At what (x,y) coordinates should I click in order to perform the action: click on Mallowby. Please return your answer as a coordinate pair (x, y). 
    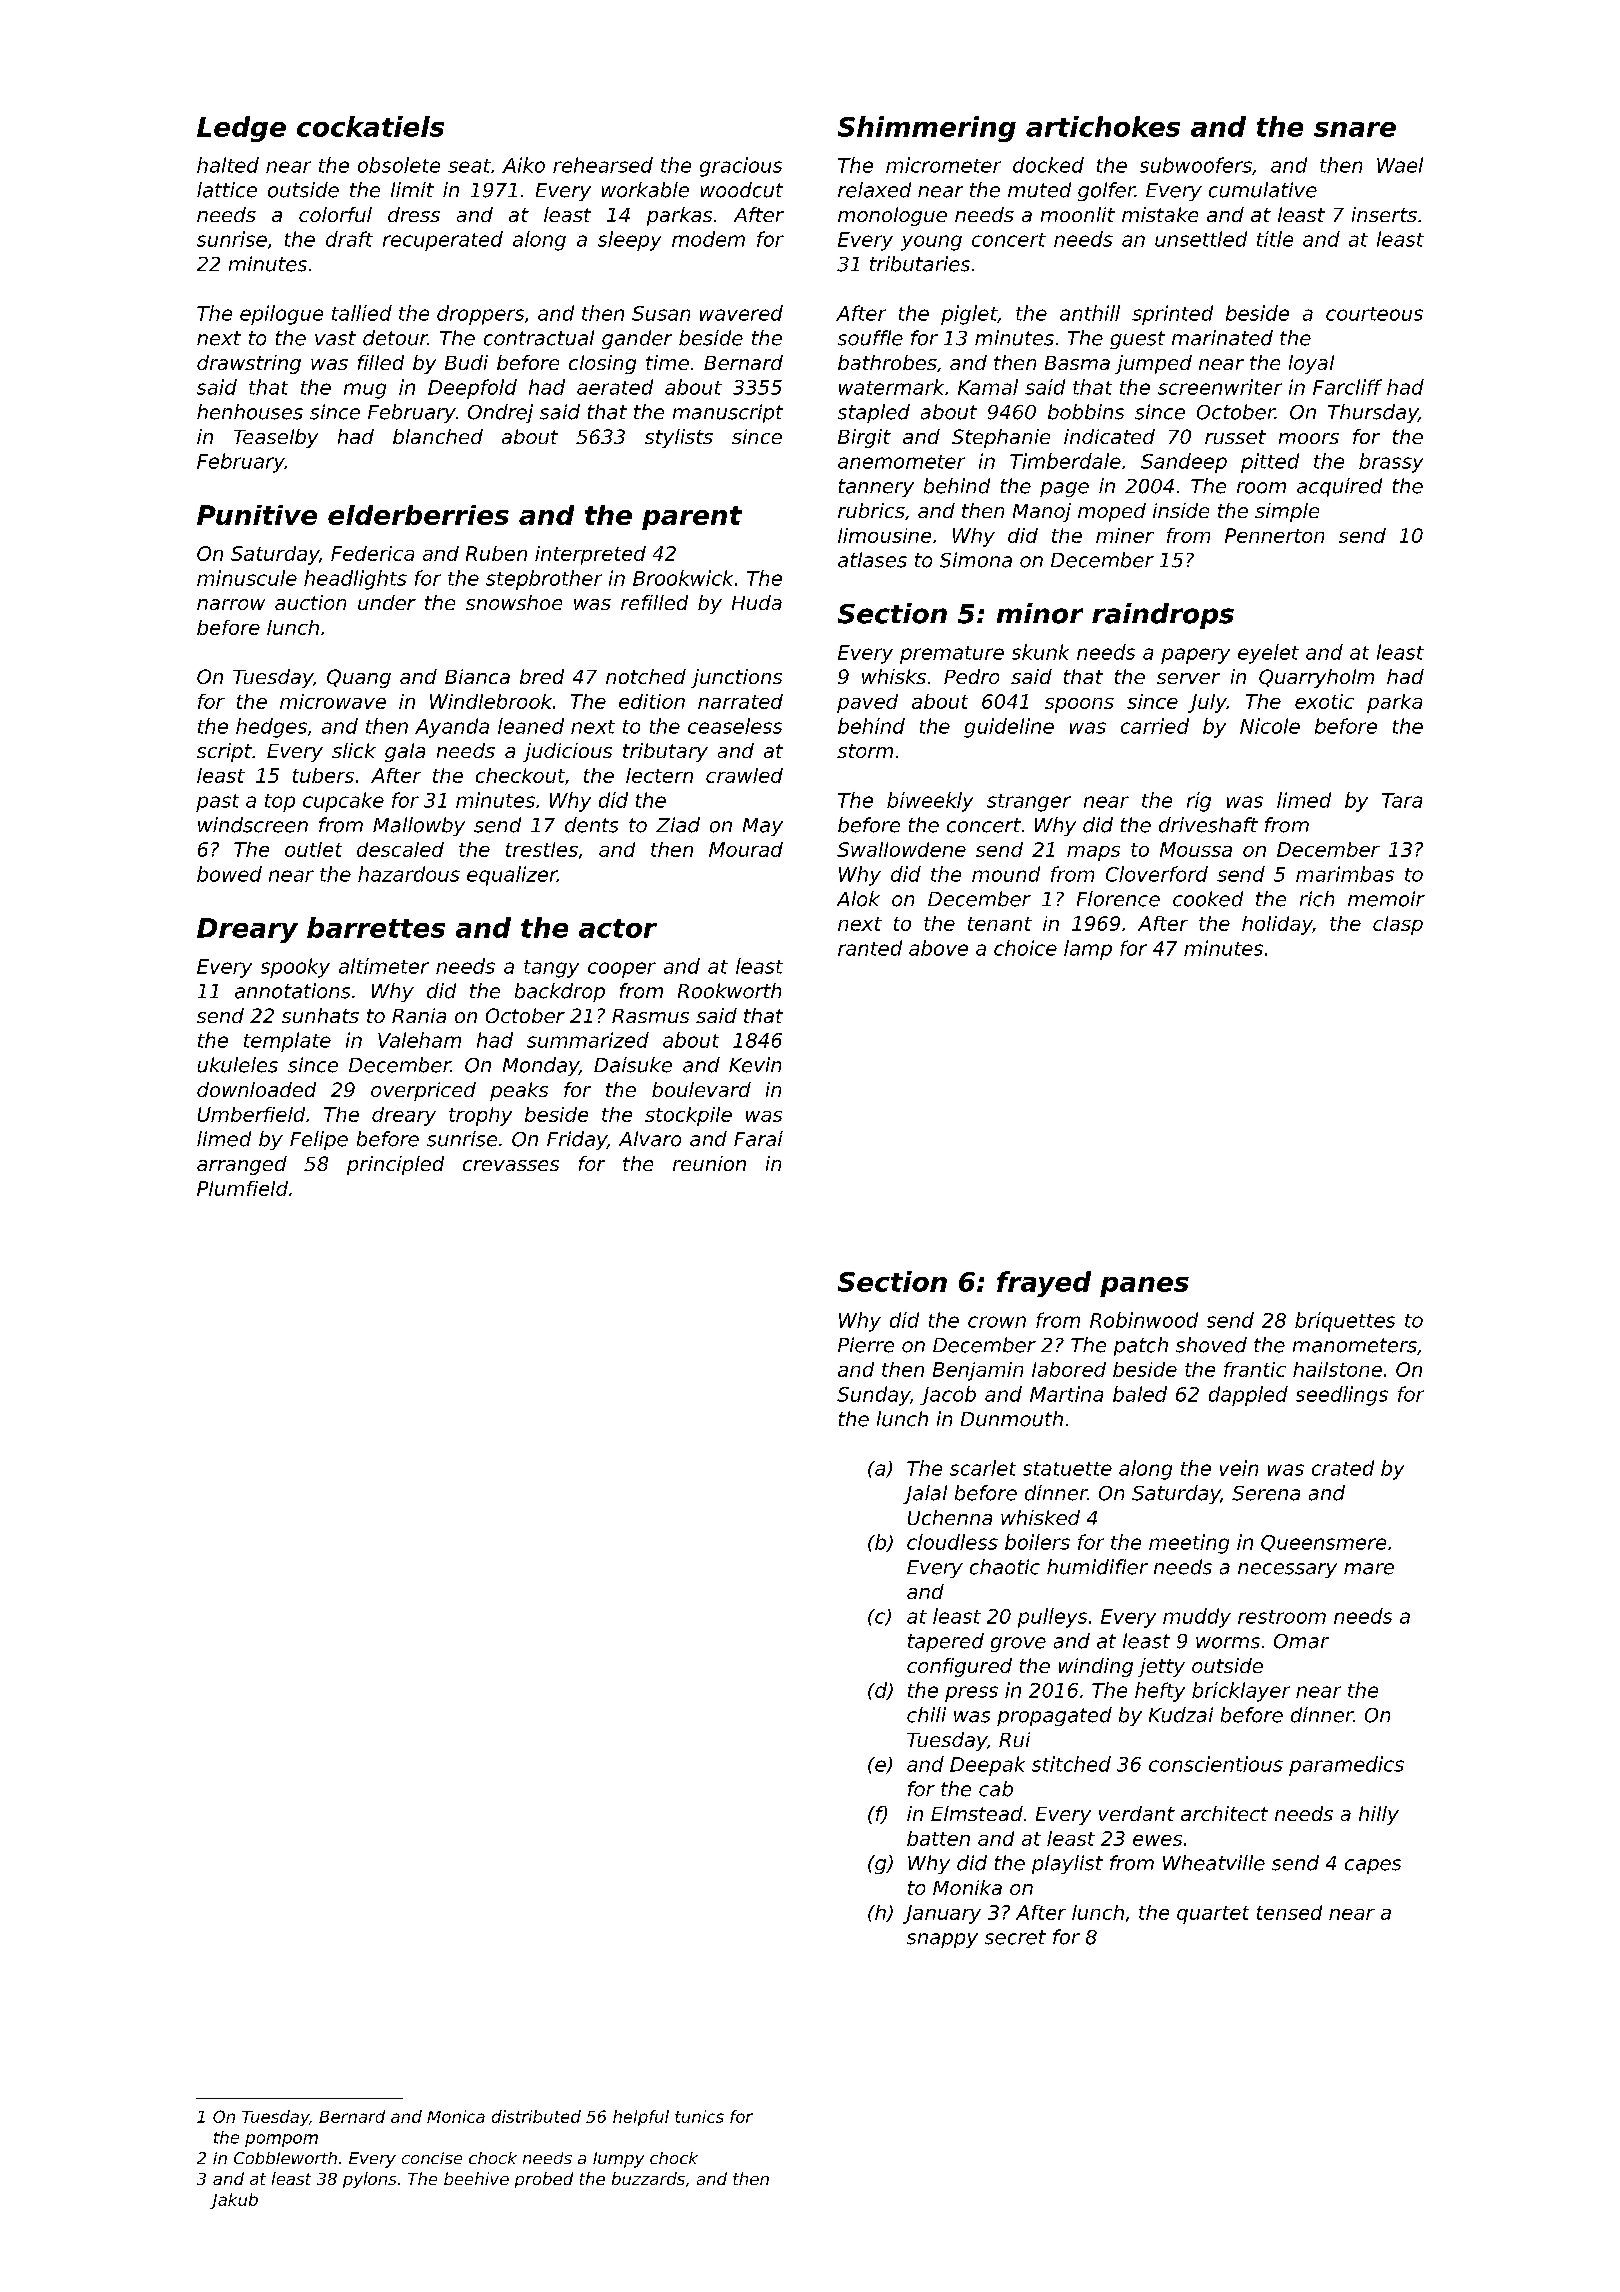
    Looking at the image, I should click on (419, 826).
